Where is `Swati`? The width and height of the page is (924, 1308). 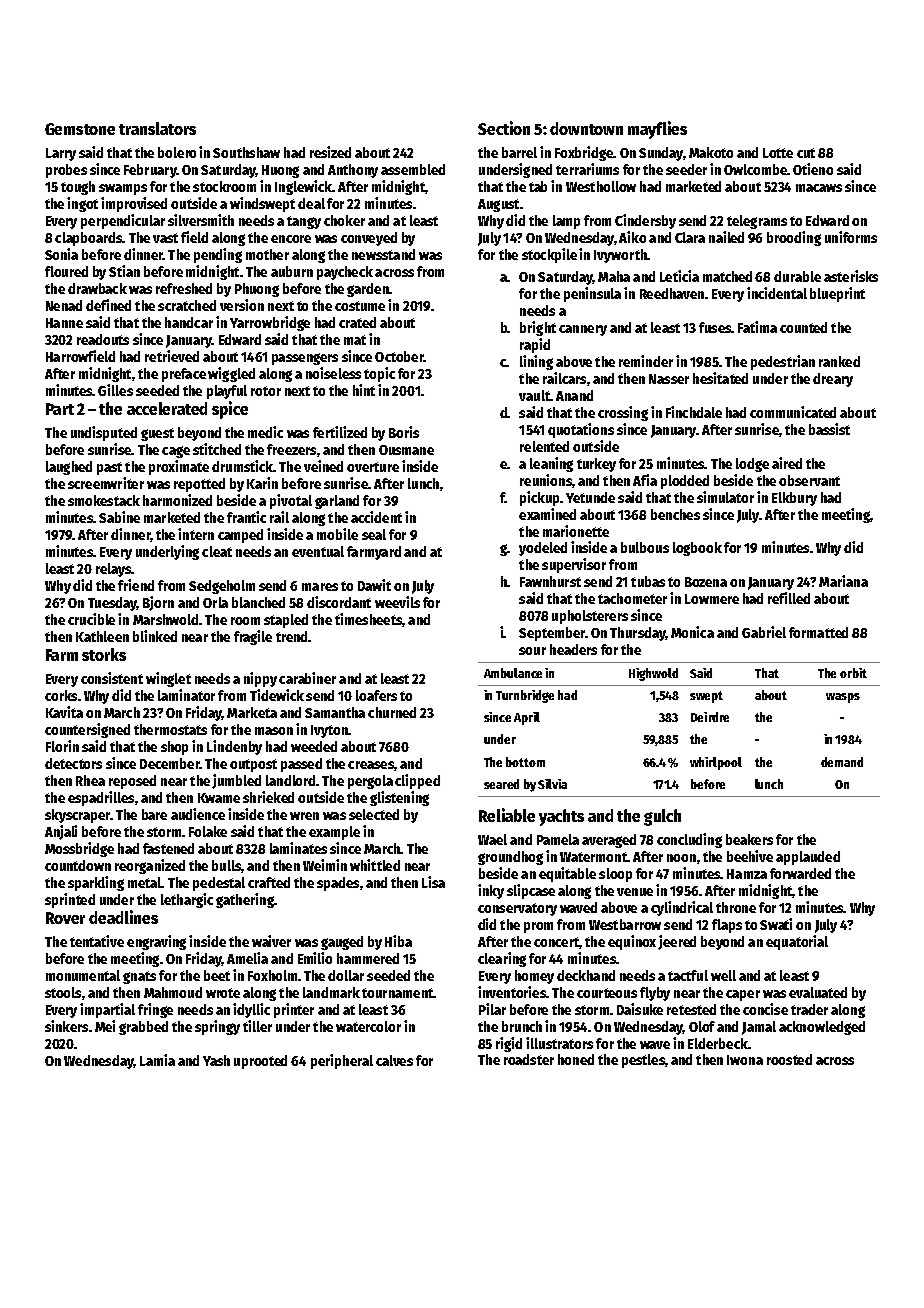 Swati is located at coordinates (776, 924).
